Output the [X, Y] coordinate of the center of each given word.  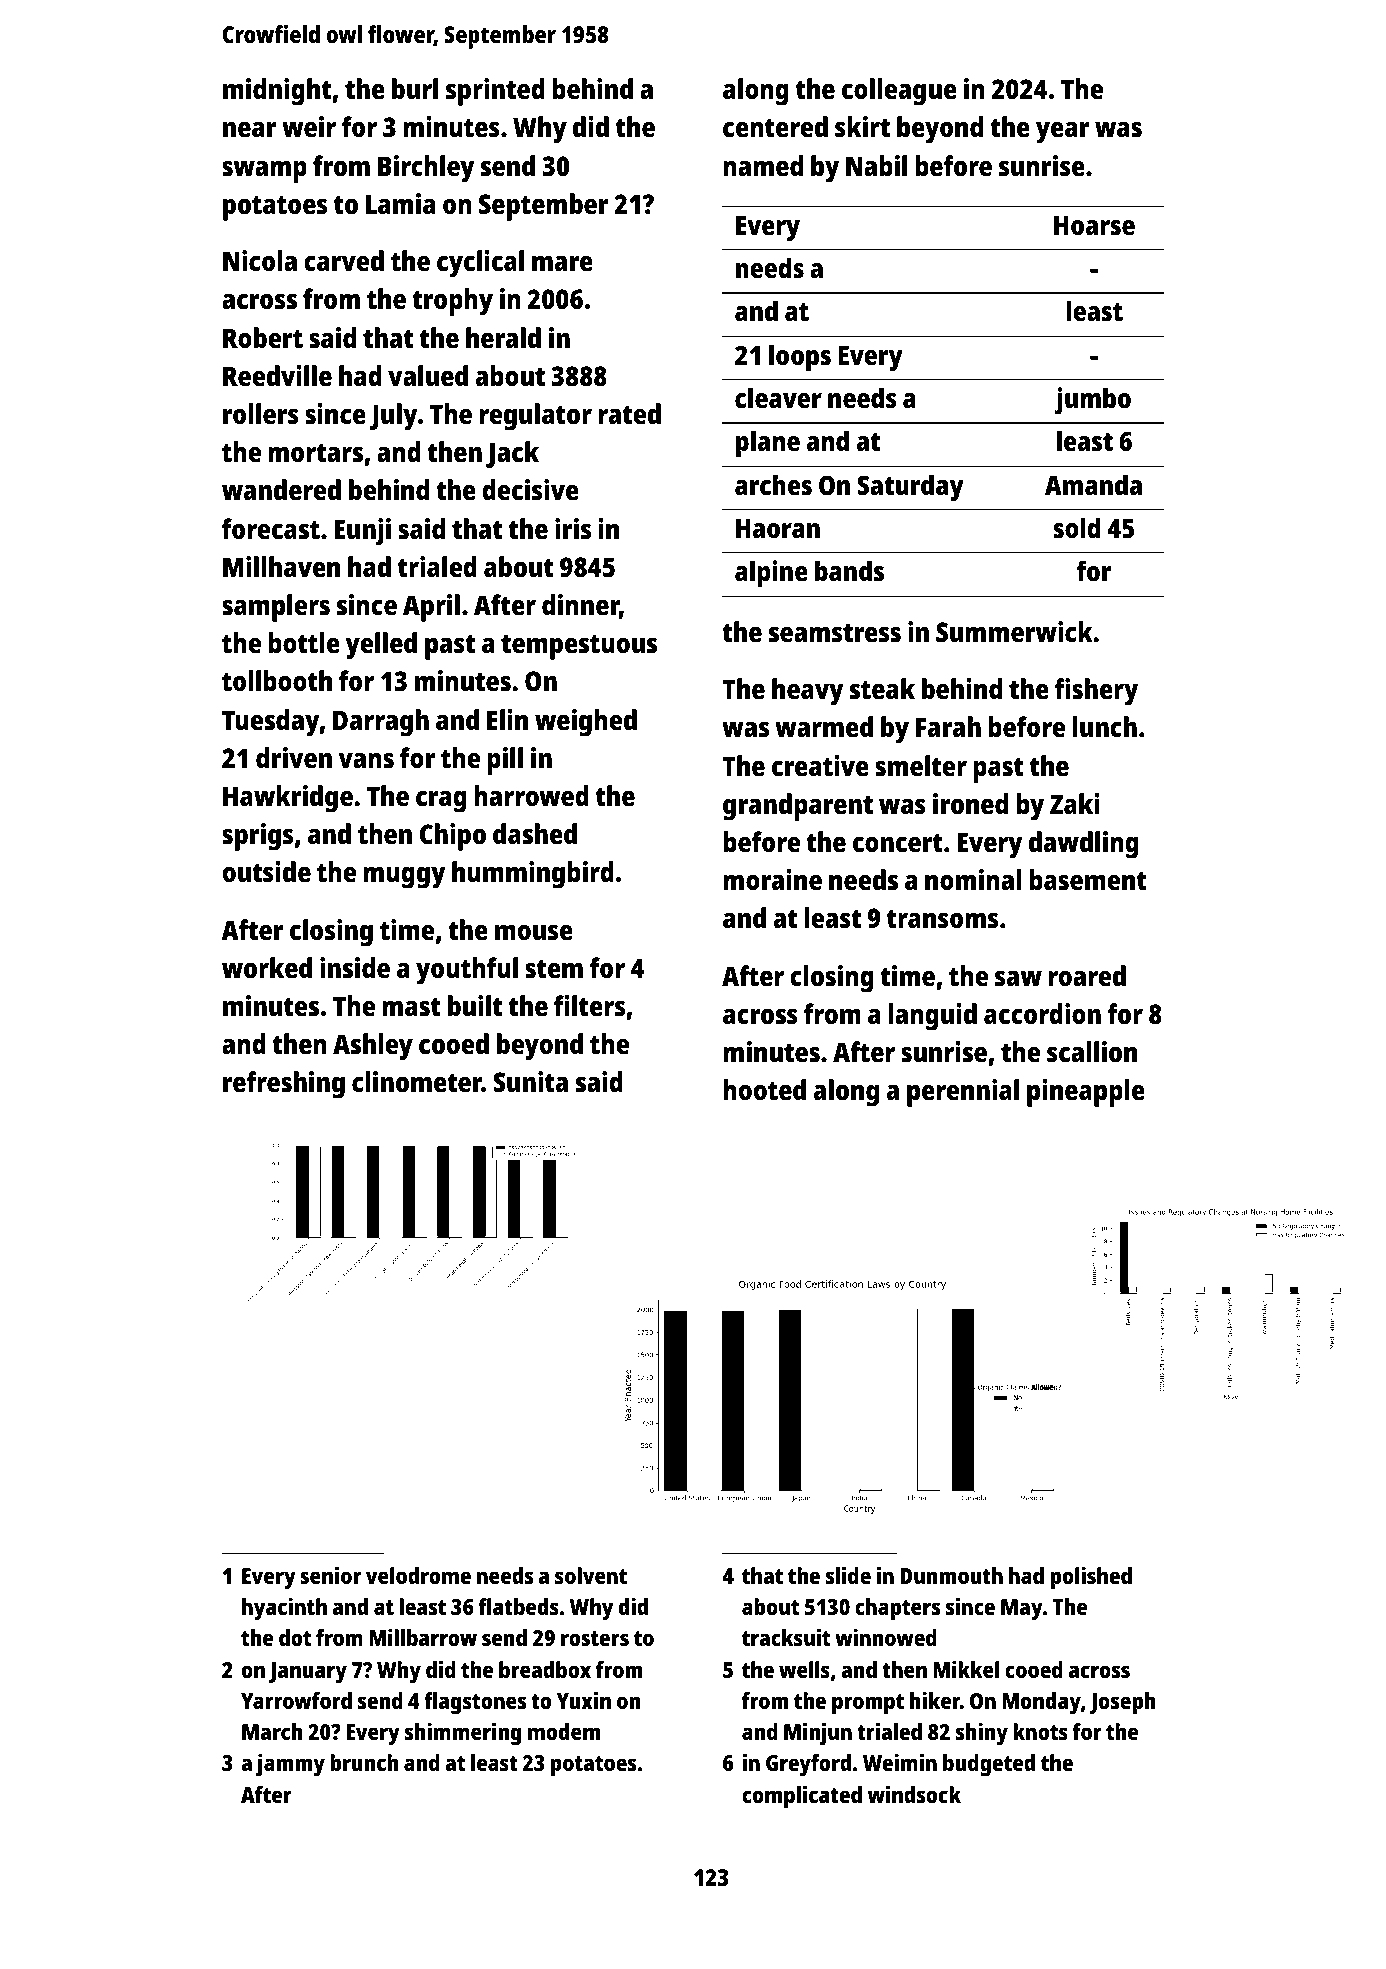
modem [564, 1731]
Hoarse [1094, 226]
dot [295, 1637]
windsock [914, 1794]
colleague [899, 92]
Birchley [426, 169]
